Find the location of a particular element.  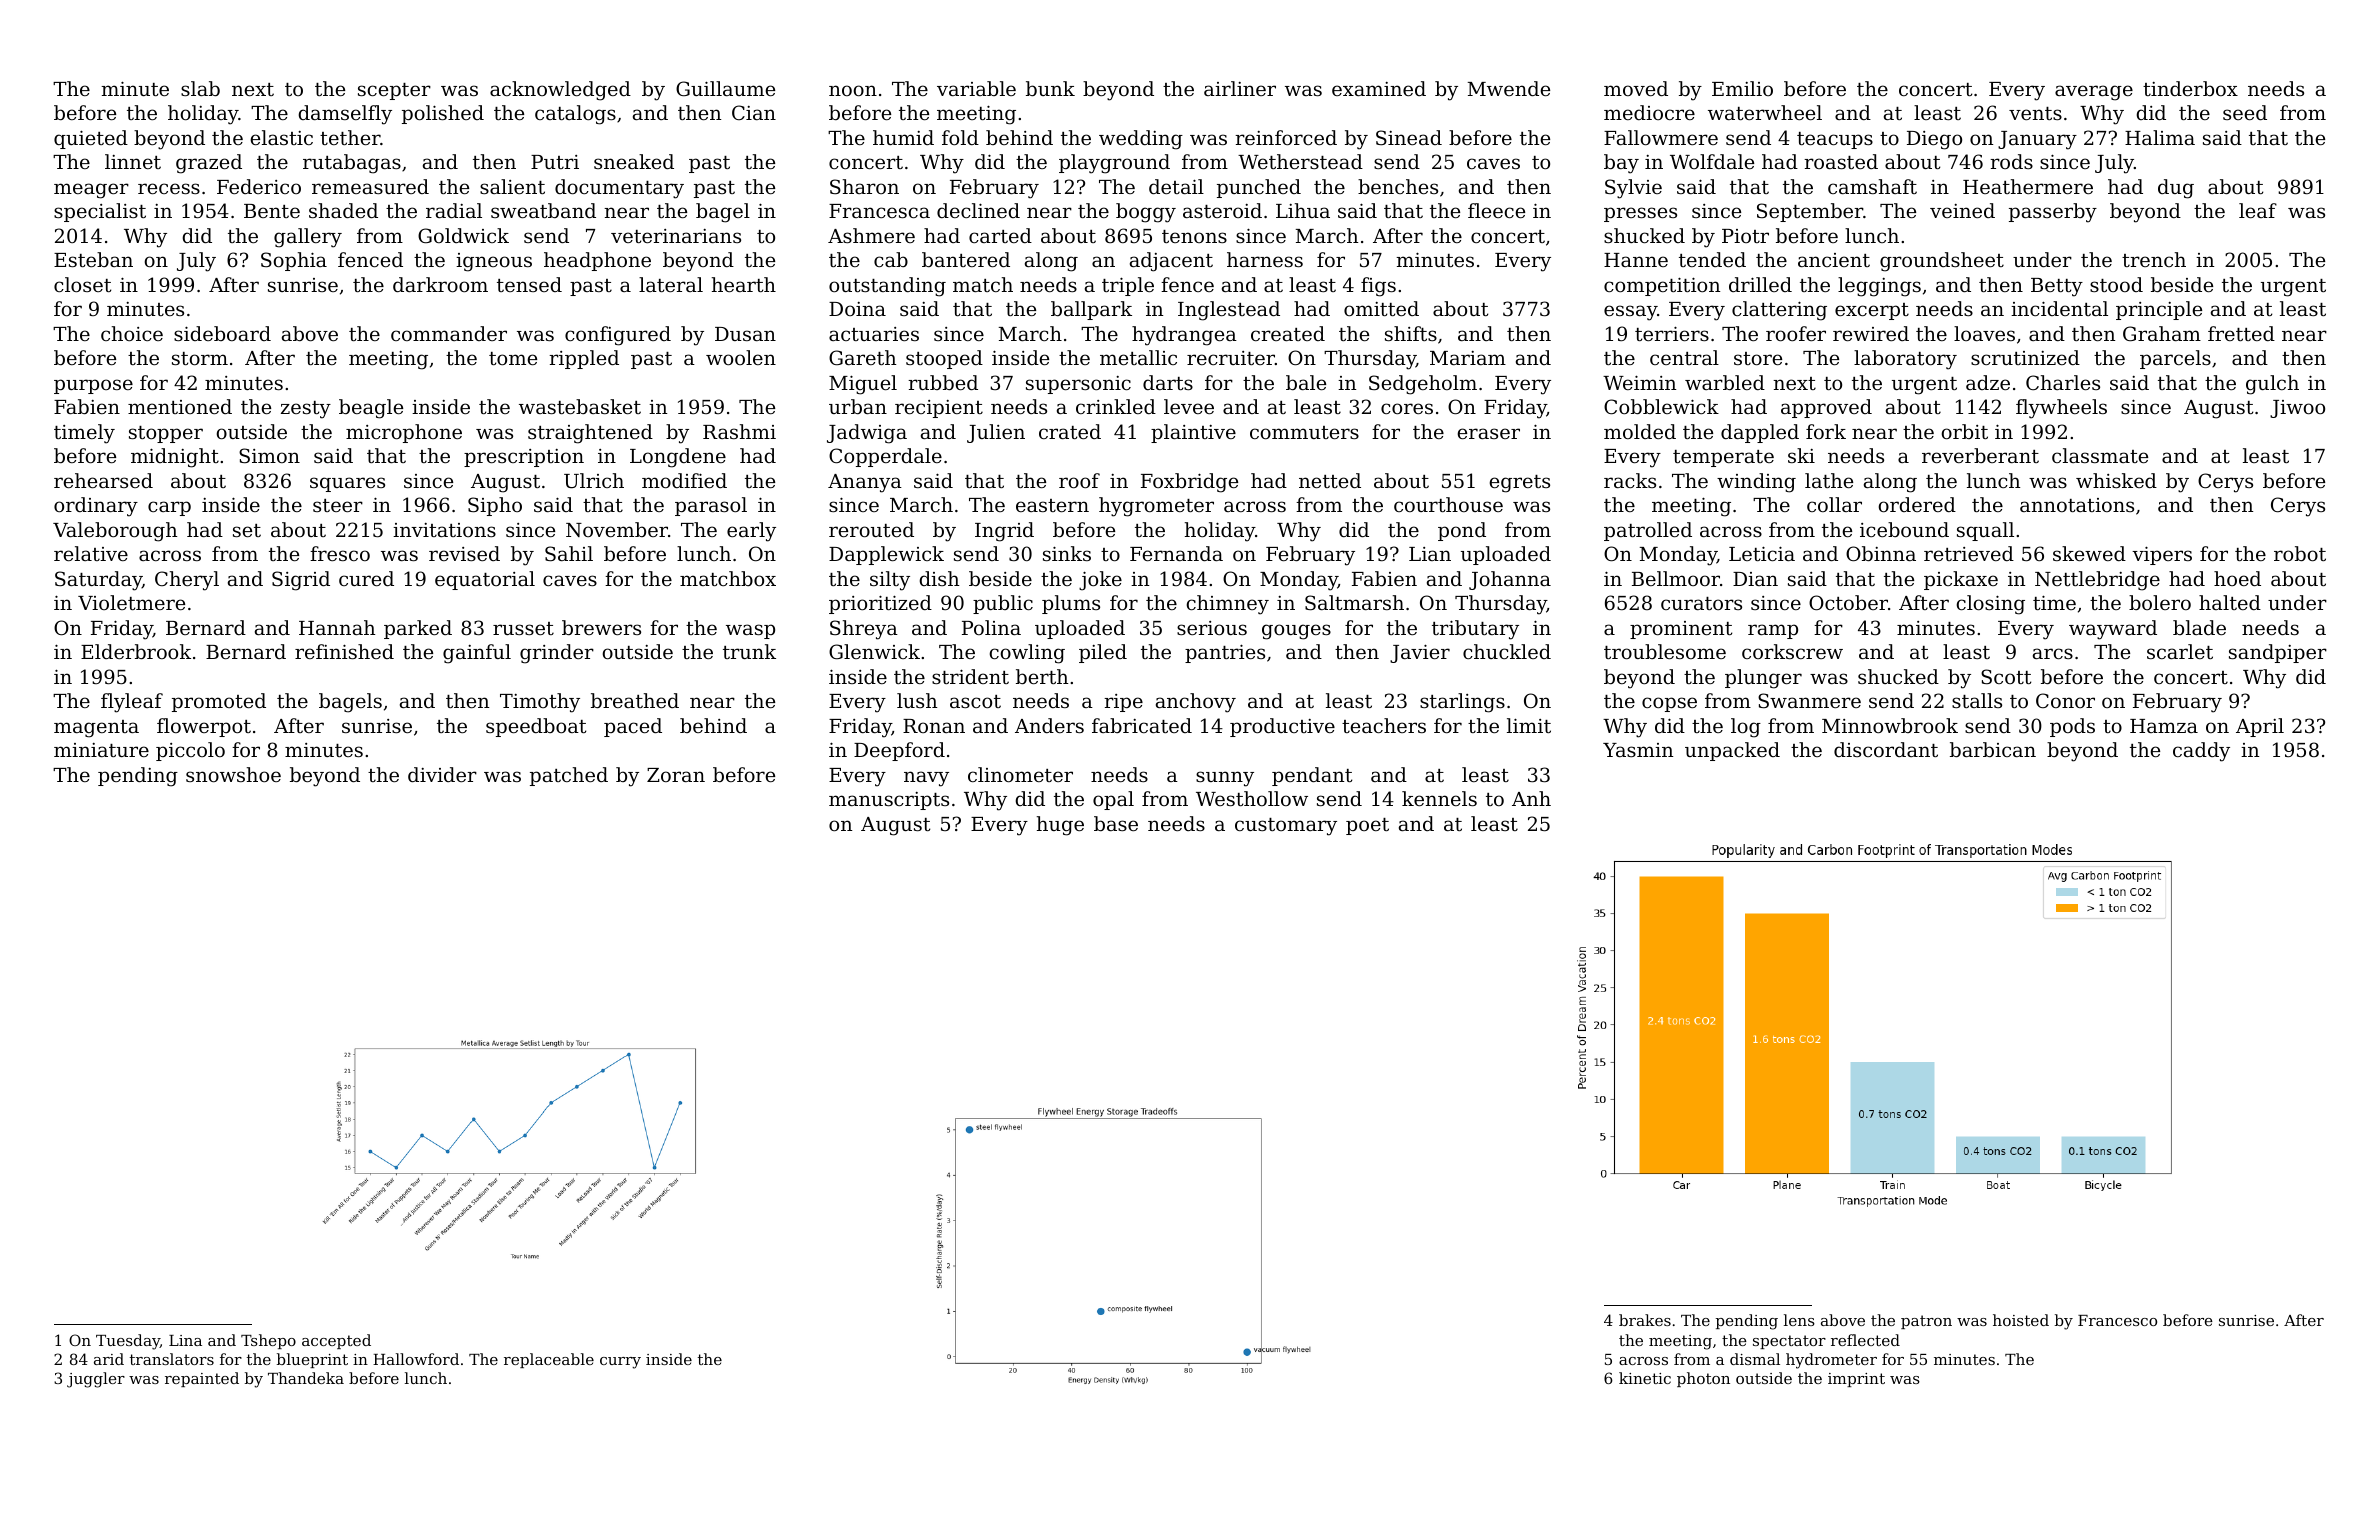

brakes is located at coordinates (1645, 1320).
